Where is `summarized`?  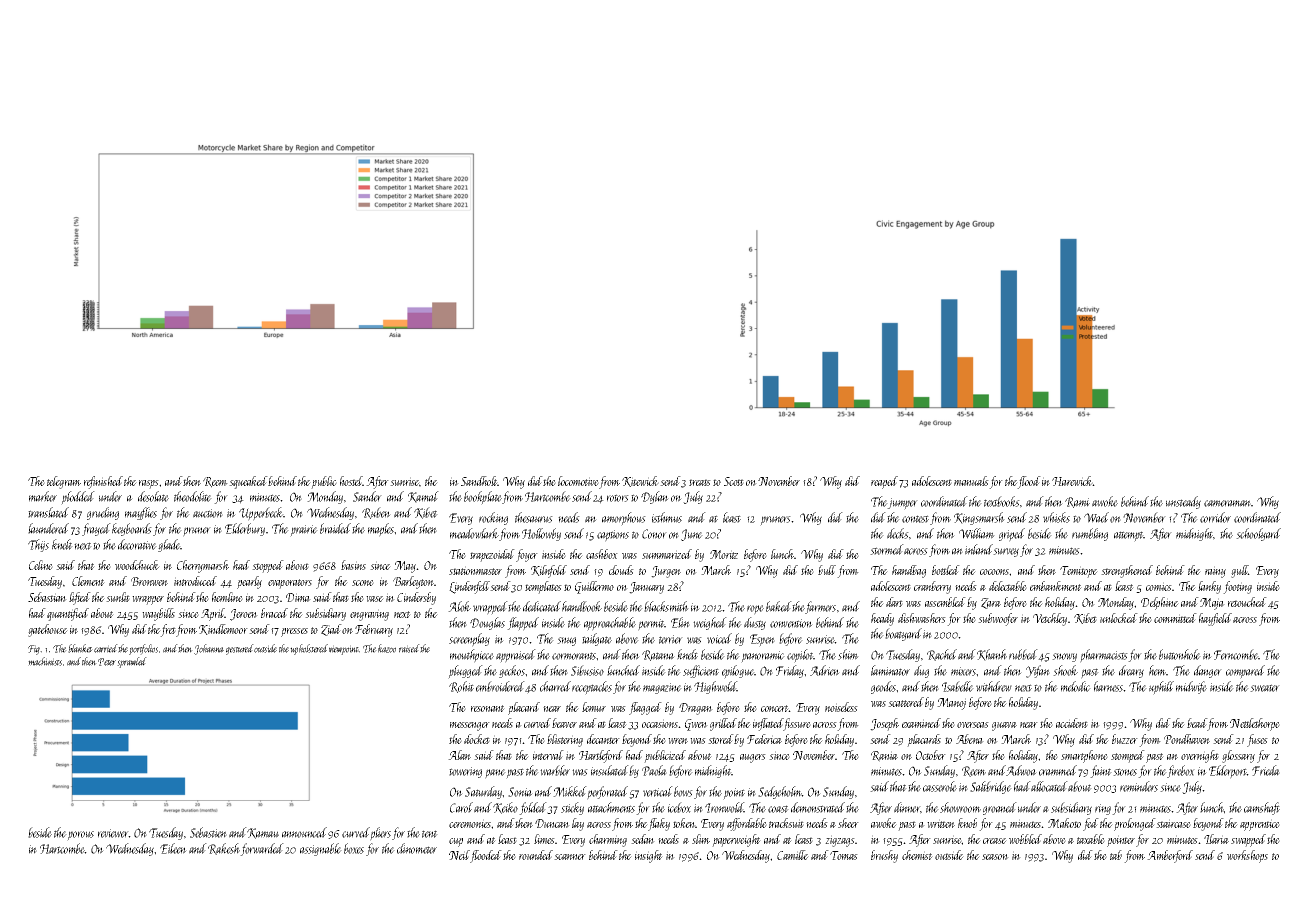
summarized is located at coordinates (667, 554).
